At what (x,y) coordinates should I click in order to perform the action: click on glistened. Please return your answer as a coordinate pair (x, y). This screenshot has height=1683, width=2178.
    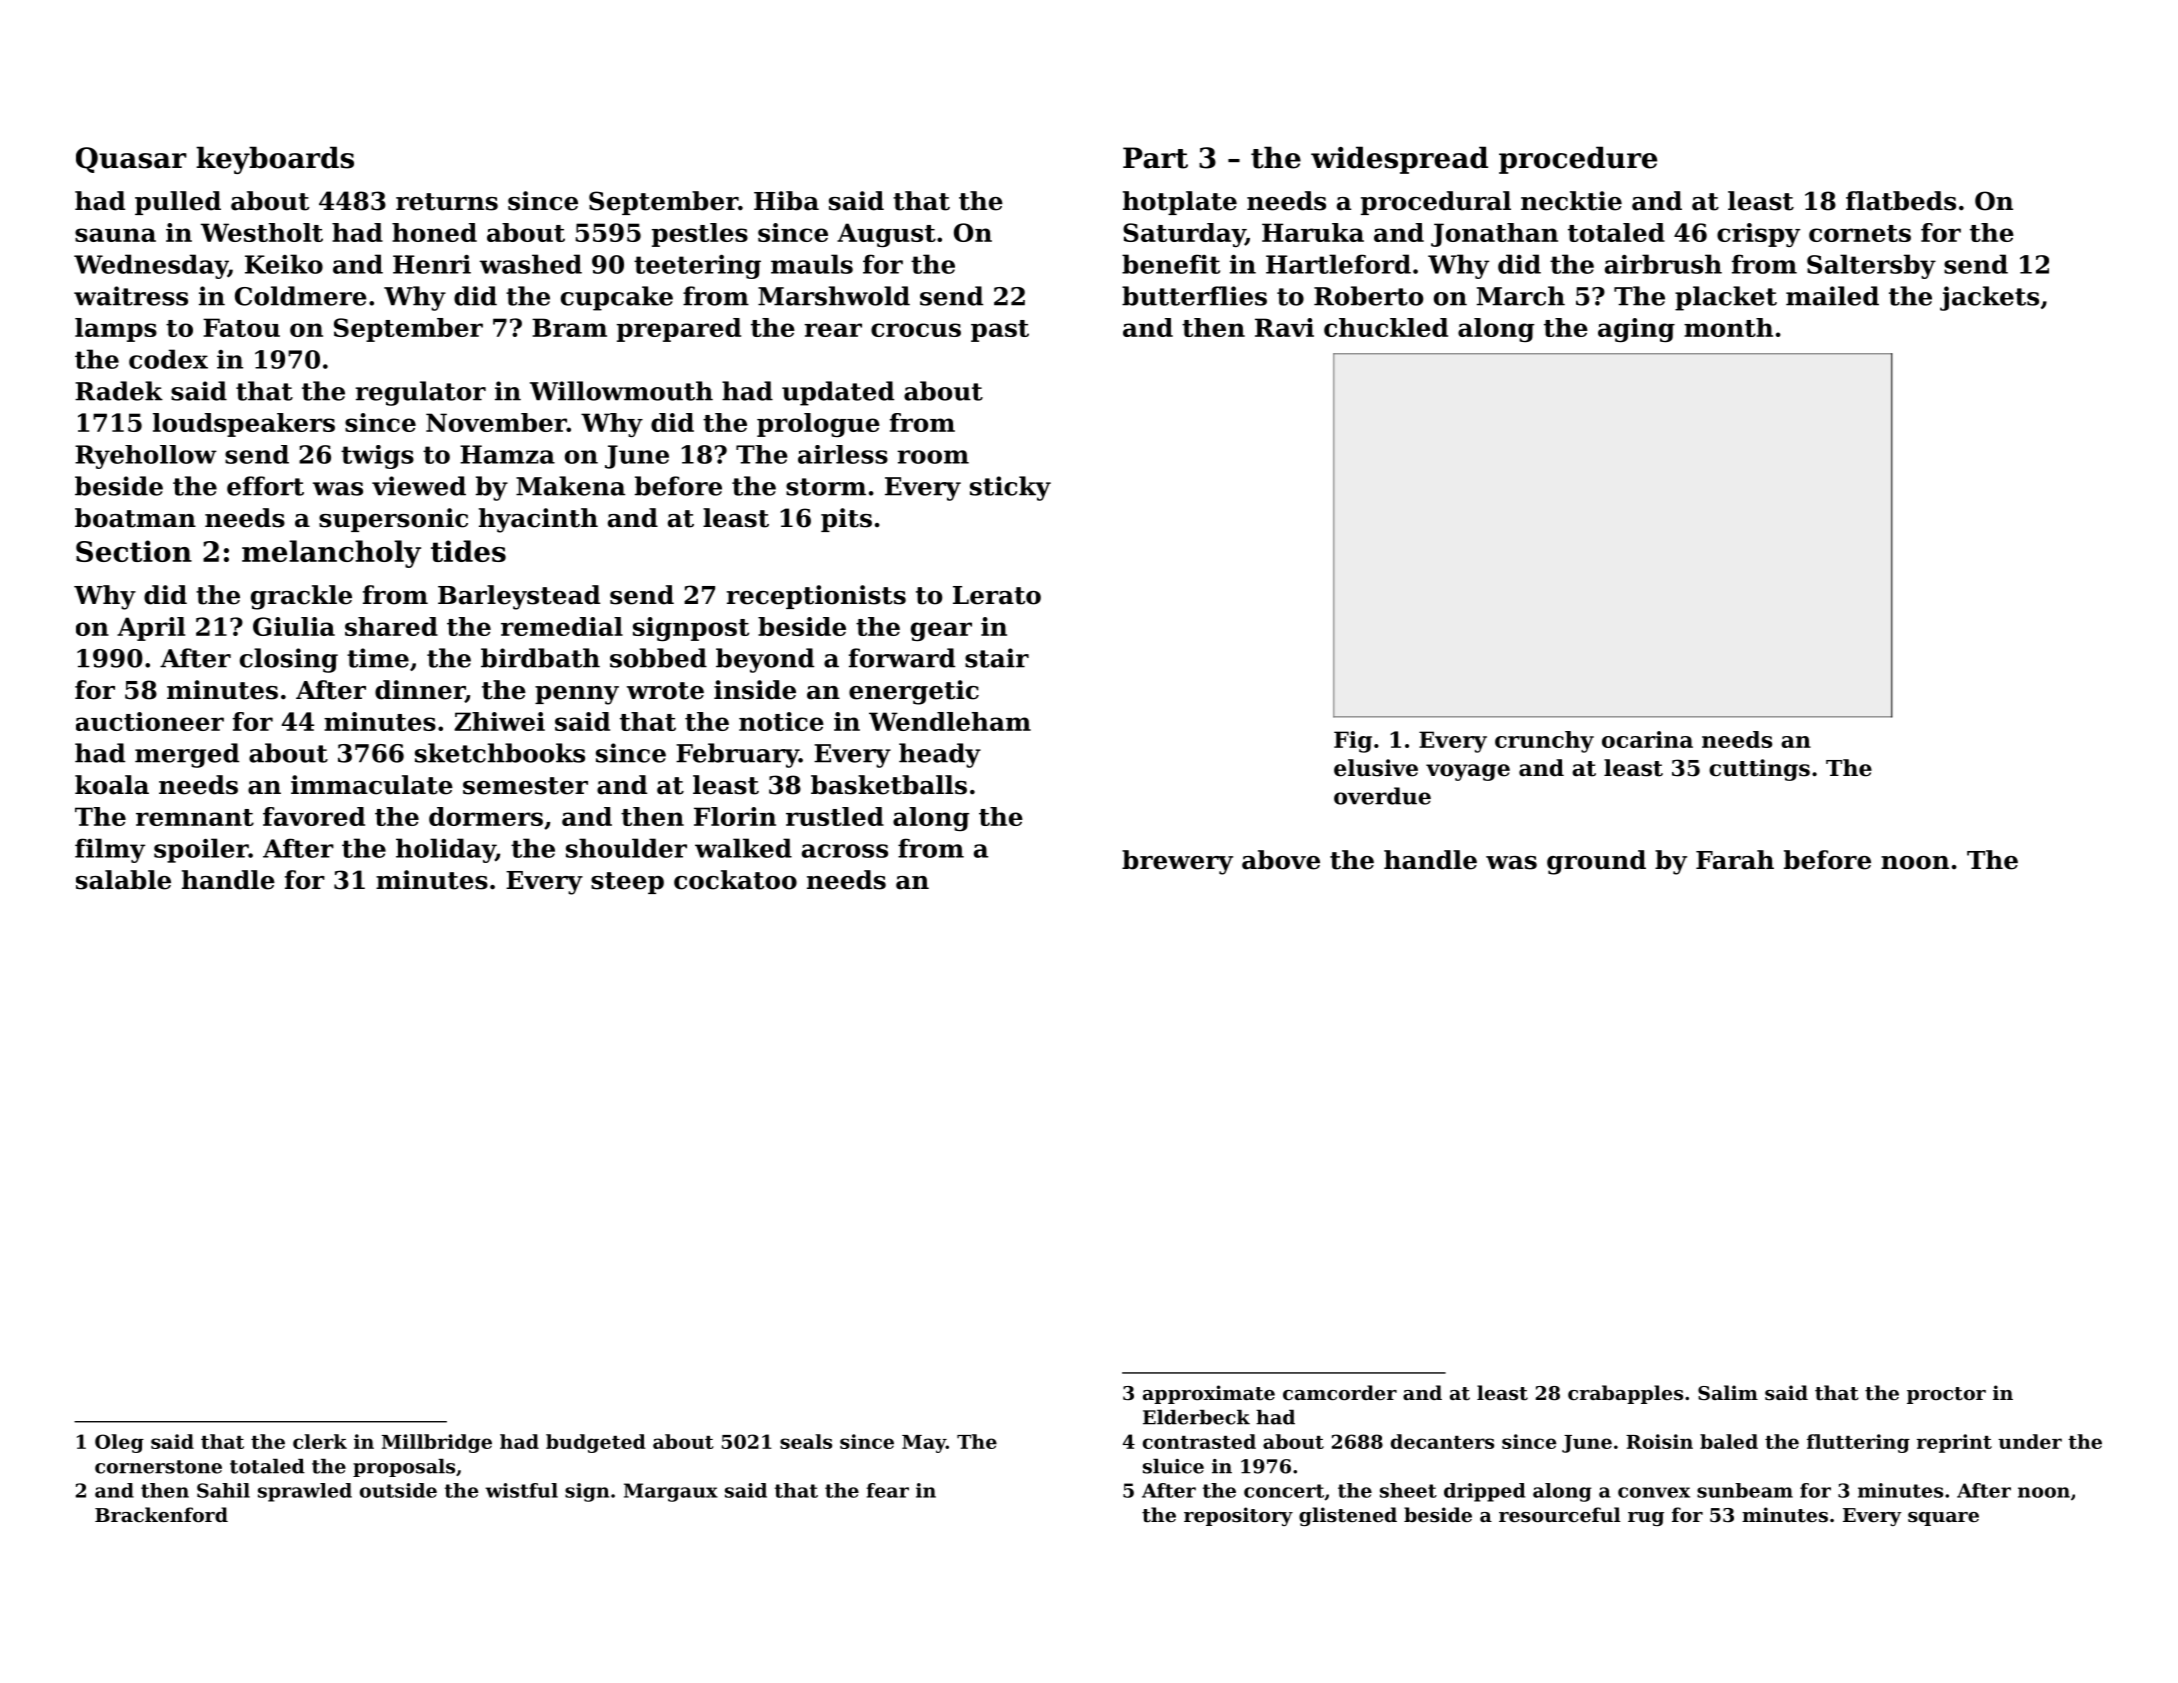
    Looking at the image, I should click on (1348, 1516).
